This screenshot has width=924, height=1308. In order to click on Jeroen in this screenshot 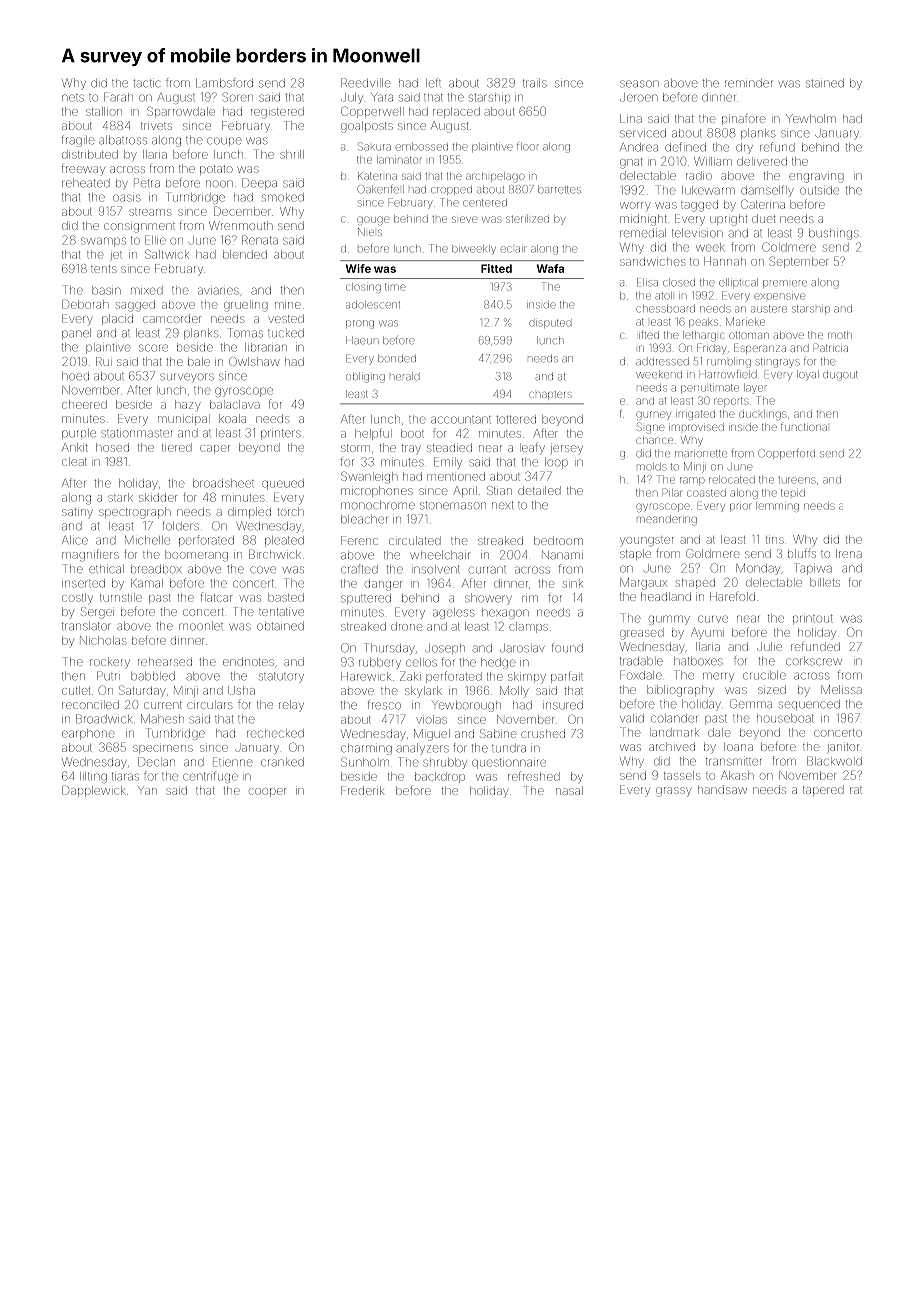, I will do `click(639, 97)`.
